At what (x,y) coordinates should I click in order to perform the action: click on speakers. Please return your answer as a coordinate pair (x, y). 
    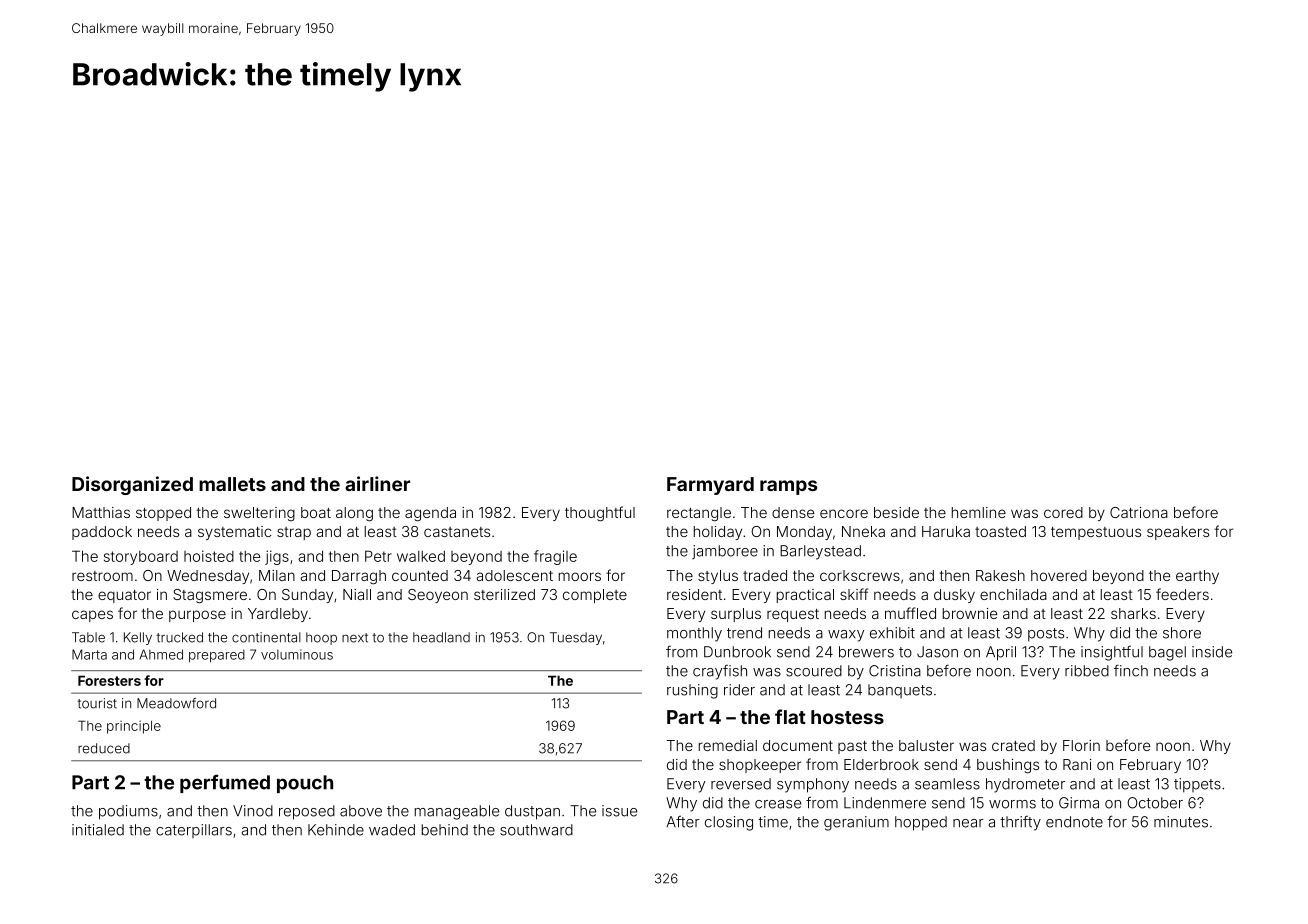
    Looking at the image, I should click on (1178, 533).
